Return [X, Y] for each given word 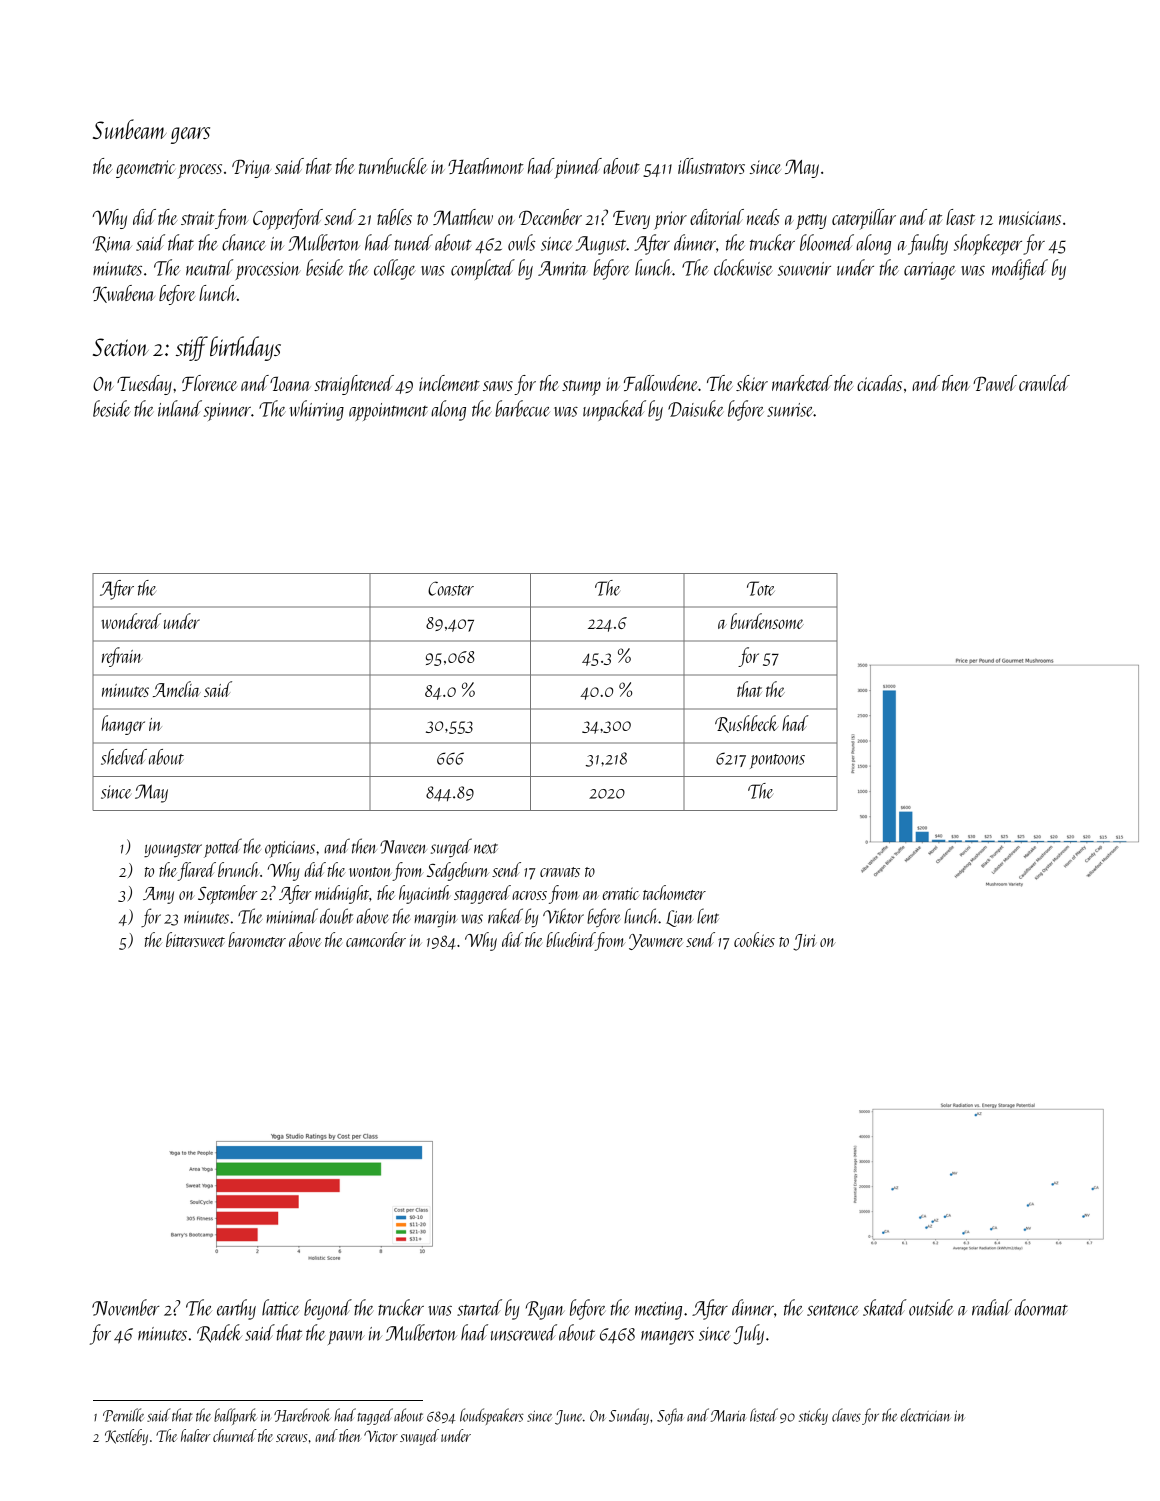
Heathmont [486, 166]
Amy [158, 895]
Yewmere [656, 942]
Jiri [804, 942]
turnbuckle [393, 166]
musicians [1030, 218]
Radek [219, 1333]
